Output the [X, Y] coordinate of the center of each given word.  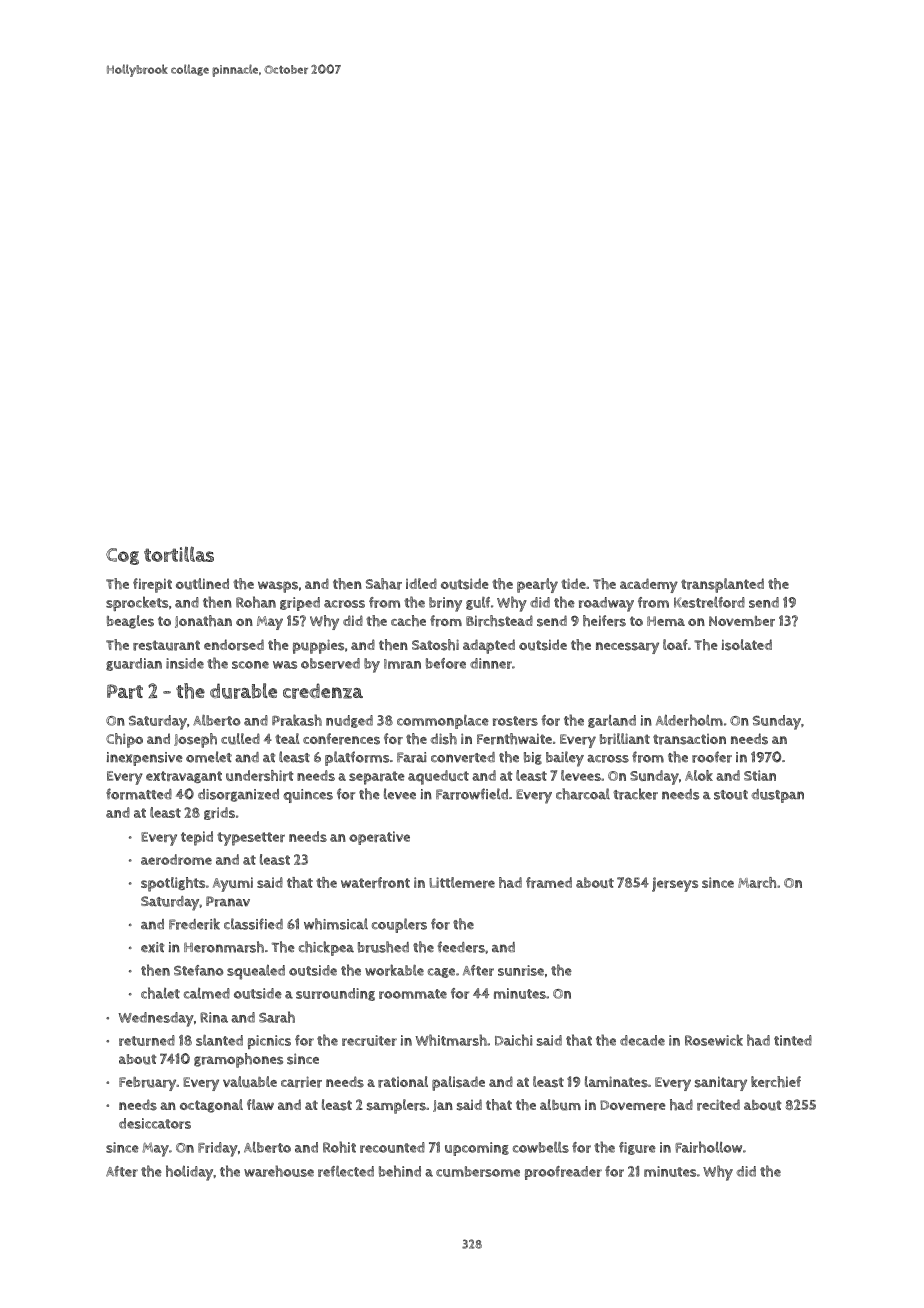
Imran [402, 664]
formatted [139, 794]
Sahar [384, 584]
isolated [747, 645]
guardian [134, 664]
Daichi [514, 1040]
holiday [189, 1173]
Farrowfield [472, 794]
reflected [346, 1171]
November [742, 621]
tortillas [179, 554]
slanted [219, 1040]
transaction [689, 739]
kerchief [776, 1082]
